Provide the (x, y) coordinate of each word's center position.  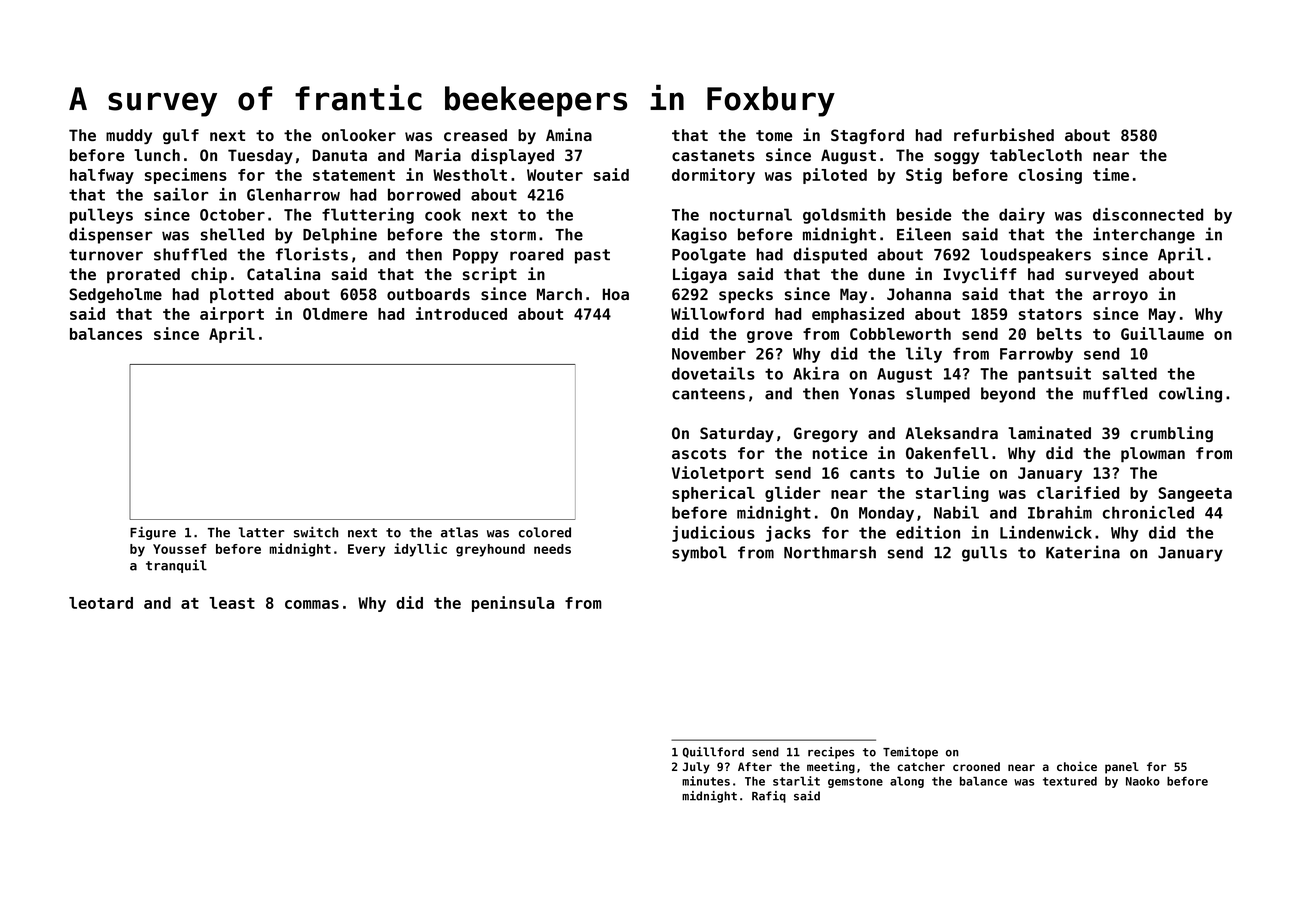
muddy (129, 136)
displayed (512, 156)
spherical (713, 494)
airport (232, 315)
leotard (101, 603)
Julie (956, 472)
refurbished (1004, 134)
